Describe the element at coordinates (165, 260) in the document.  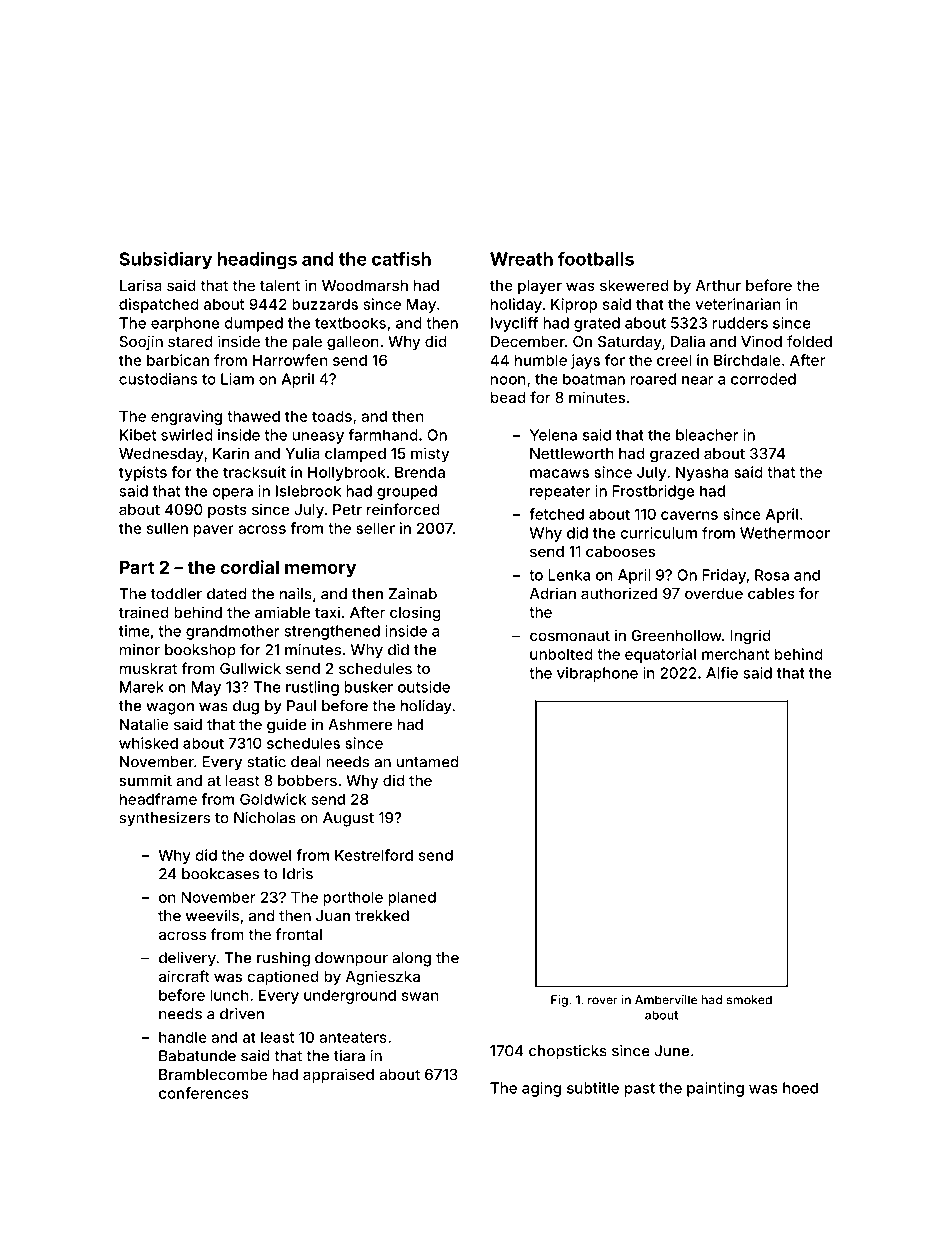
I see `Subsidiary` at that location.
